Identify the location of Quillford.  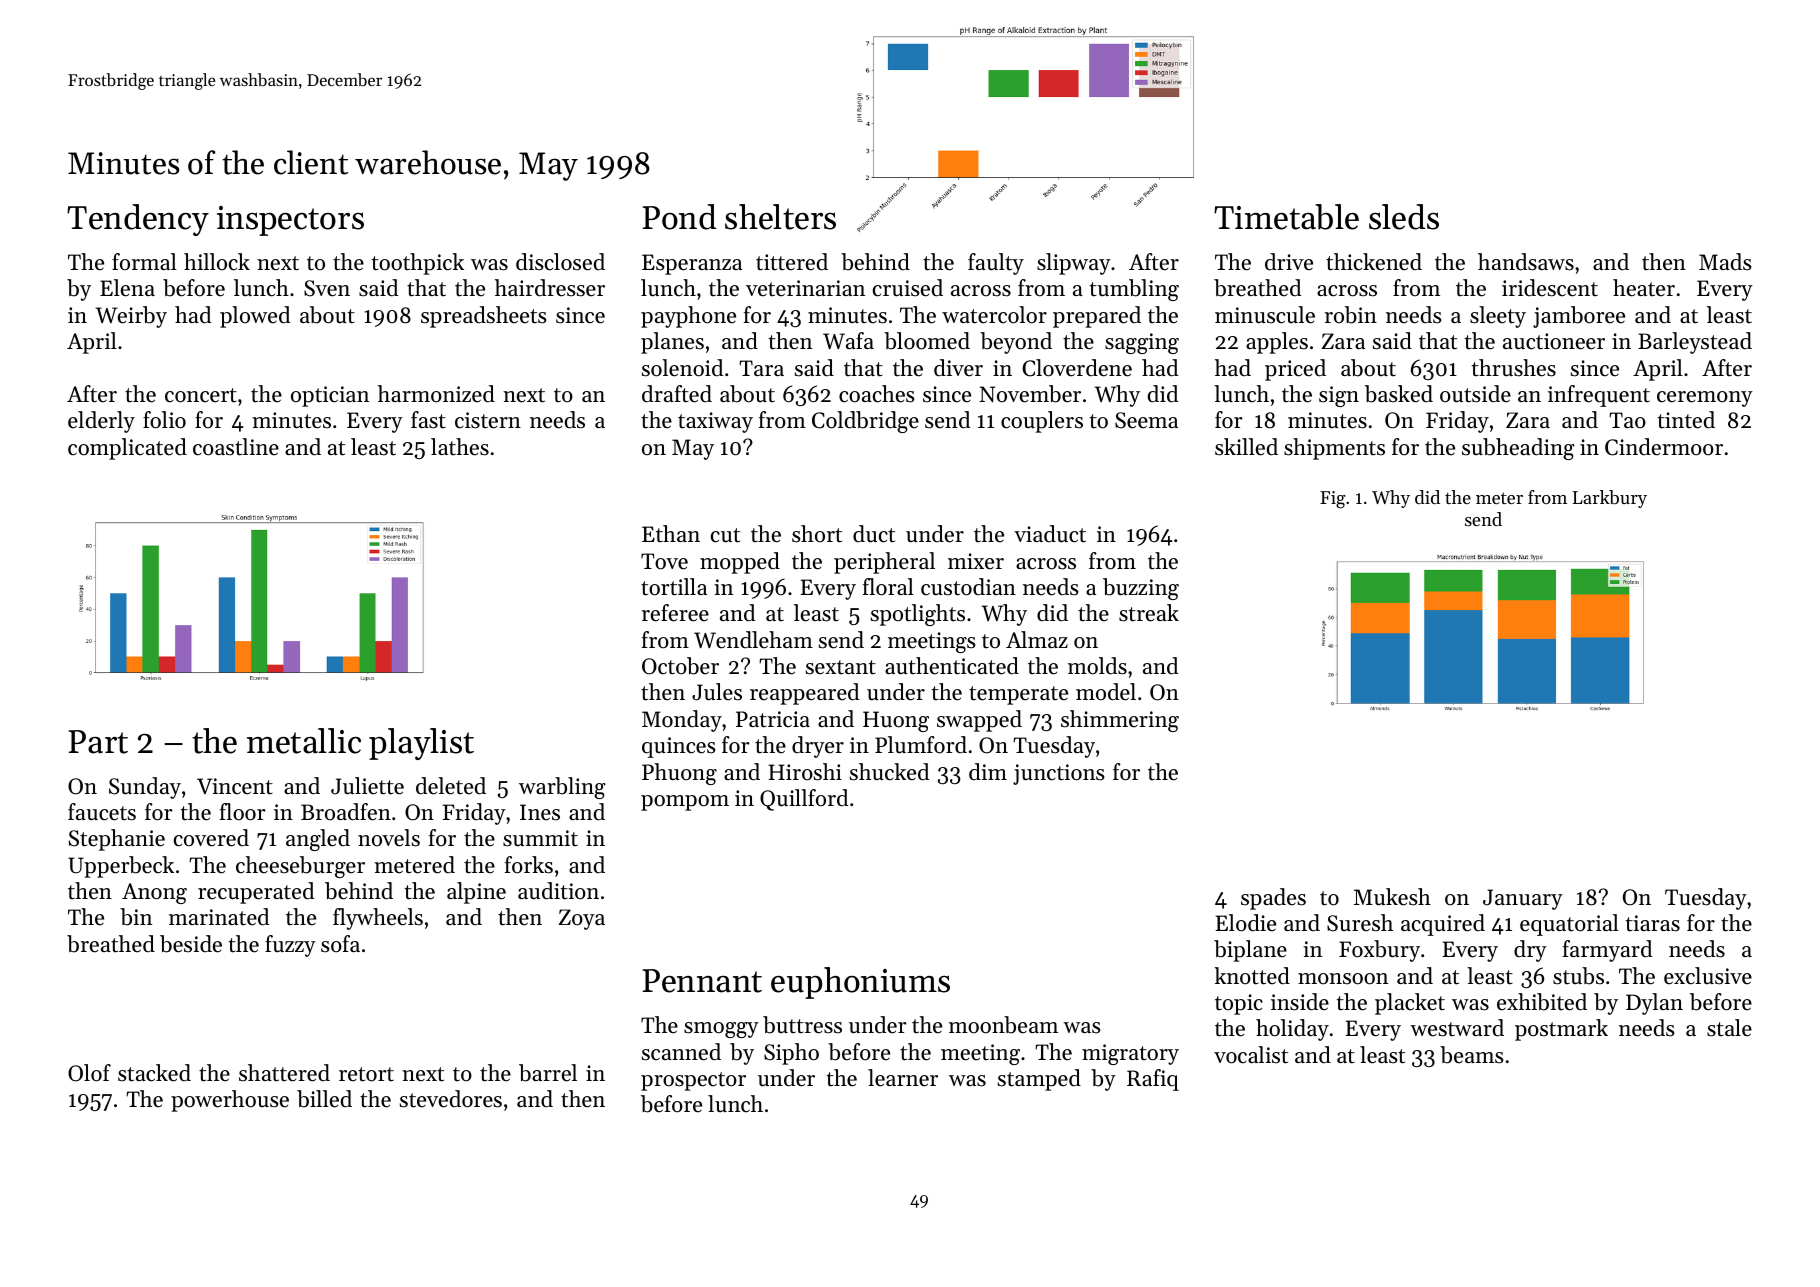
(804, 800).
